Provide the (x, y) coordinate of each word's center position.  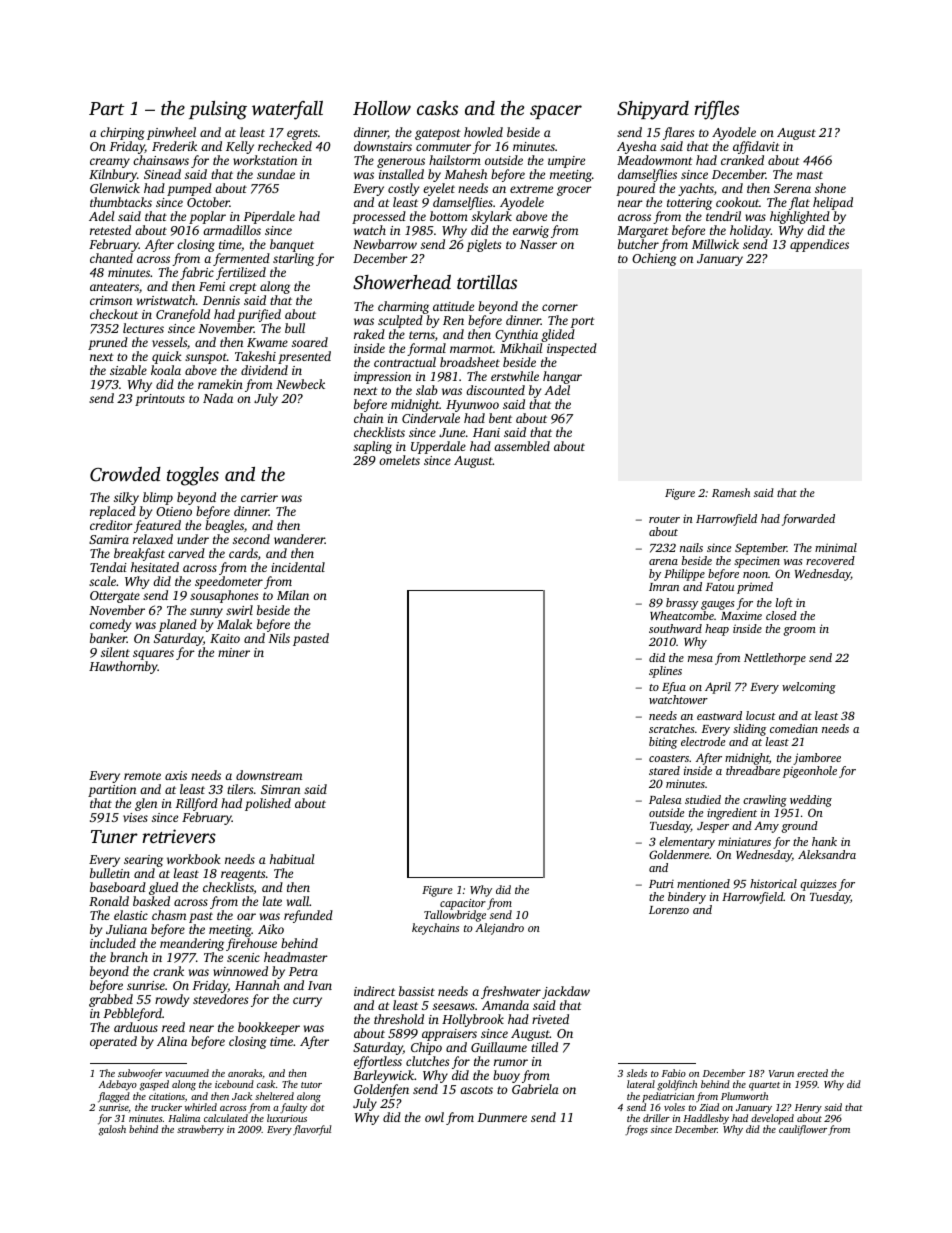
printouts (160, 400)
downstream (269, 775)
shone (830, 188)
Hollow (382, 108)
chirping (122, 133)
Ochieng (654, 259)
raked (369, 334)
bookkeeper (268, 1029)
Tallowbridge (455, 916)
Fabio (674, 1073)
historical (773, 883)
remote (142, 776)
